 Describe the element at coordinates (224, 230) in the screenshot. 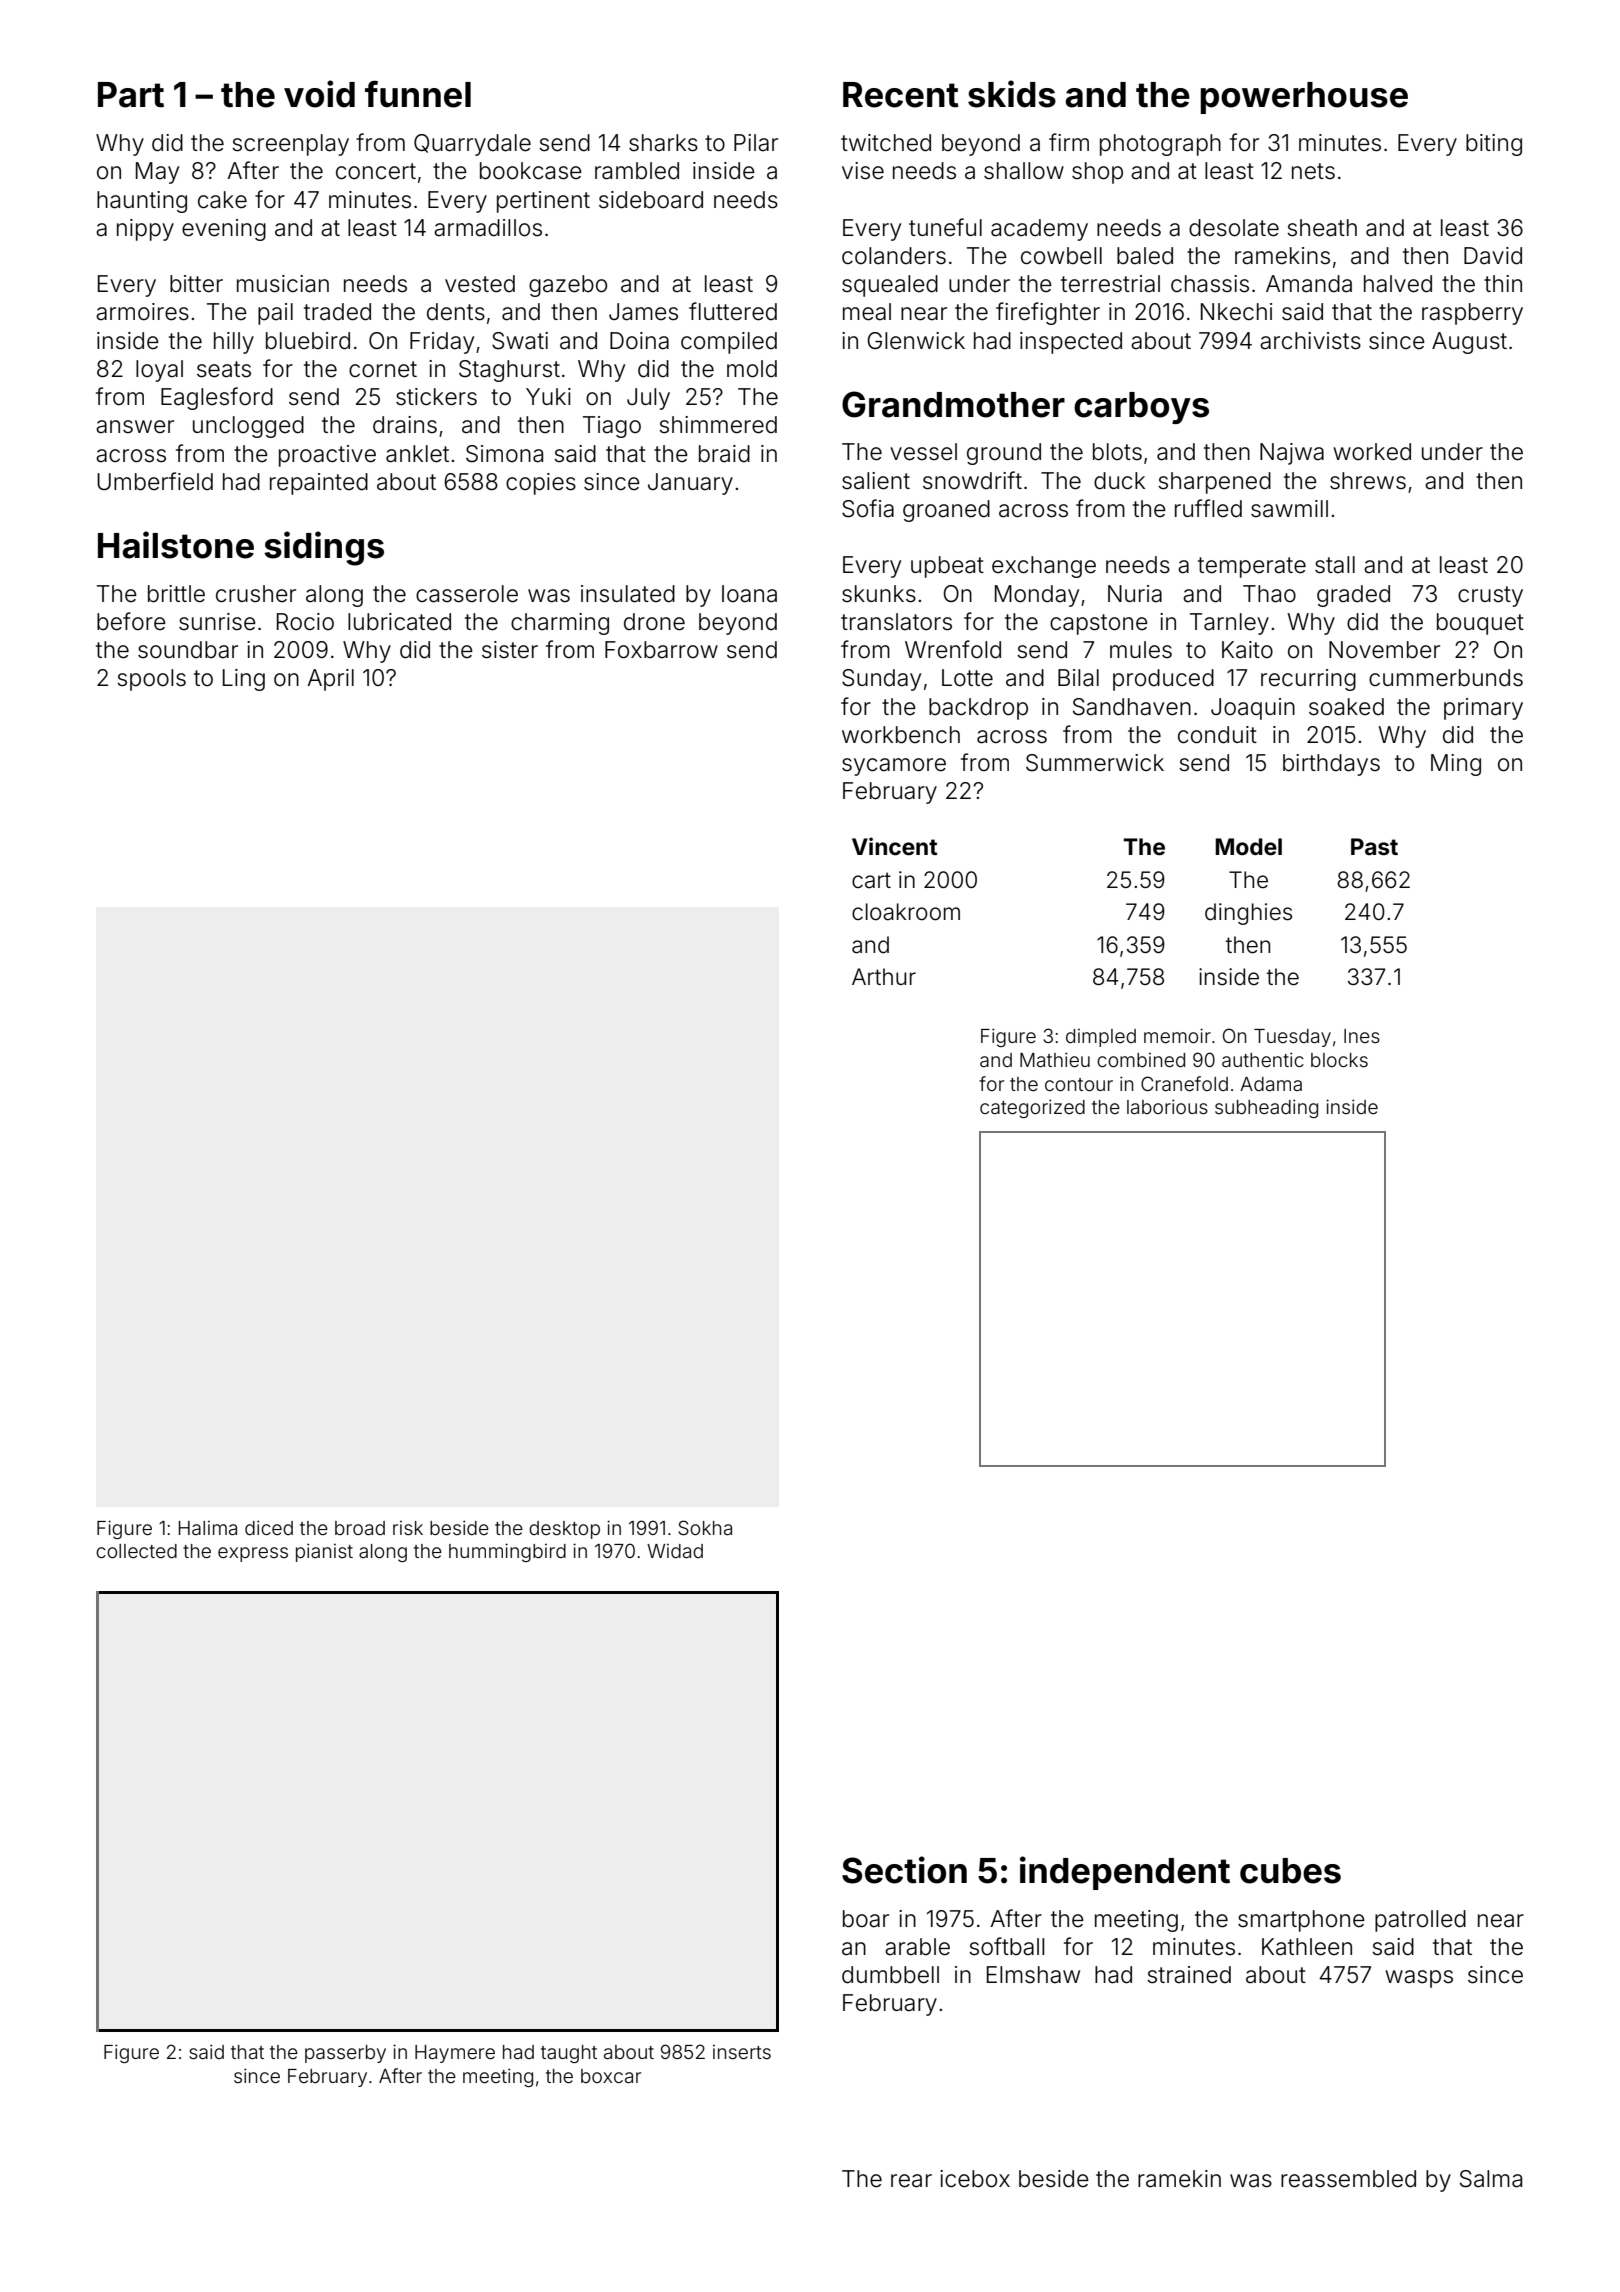

I see `evening` at that location.
